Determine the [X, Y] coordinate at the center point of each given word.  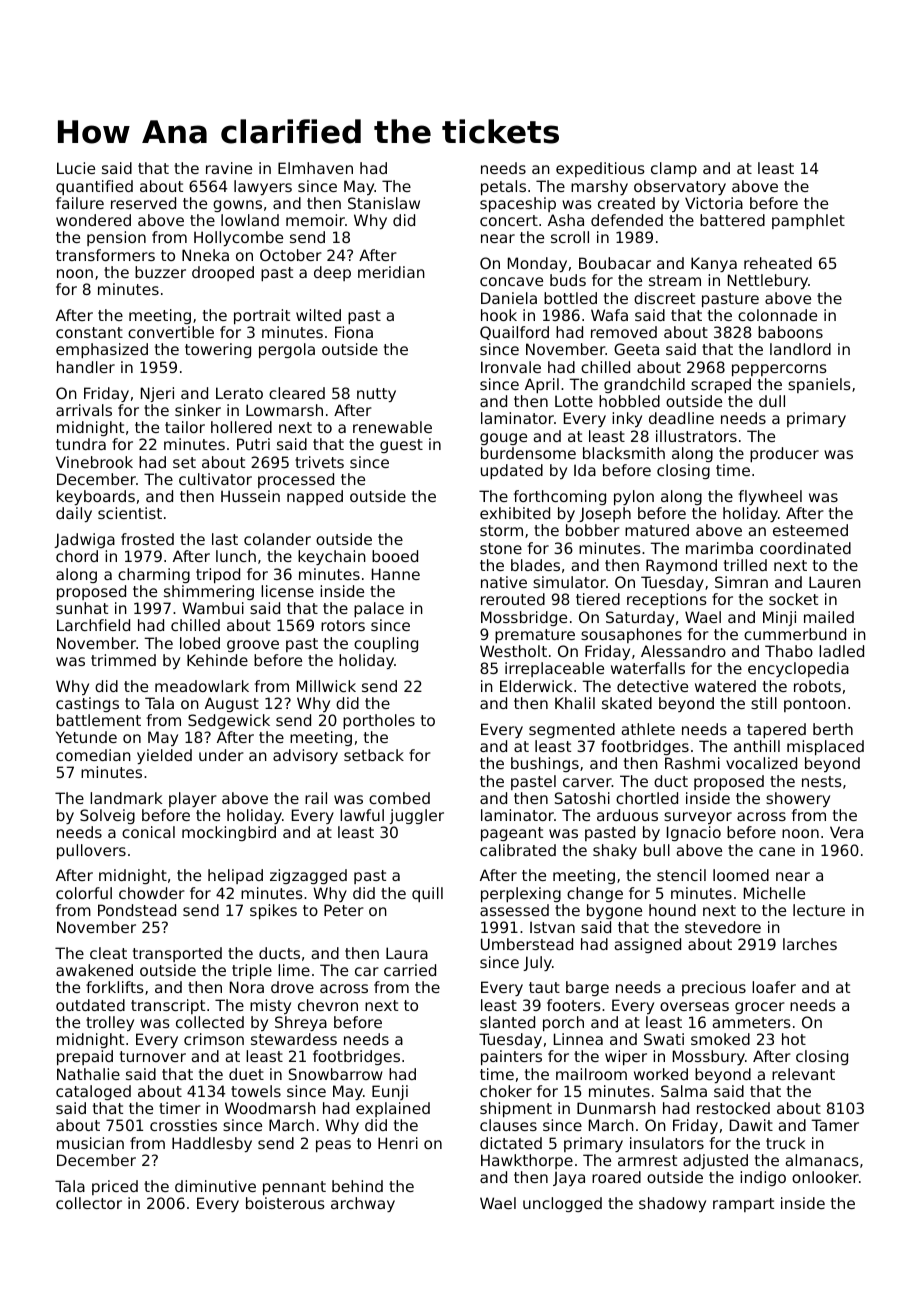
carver [587, 782]
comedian [93, 755]
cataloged [93, 1092]
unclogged [562, 1204]
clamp [674, 169]
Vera [846, 832]
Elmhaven [315, 168]
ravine [229, 168]
